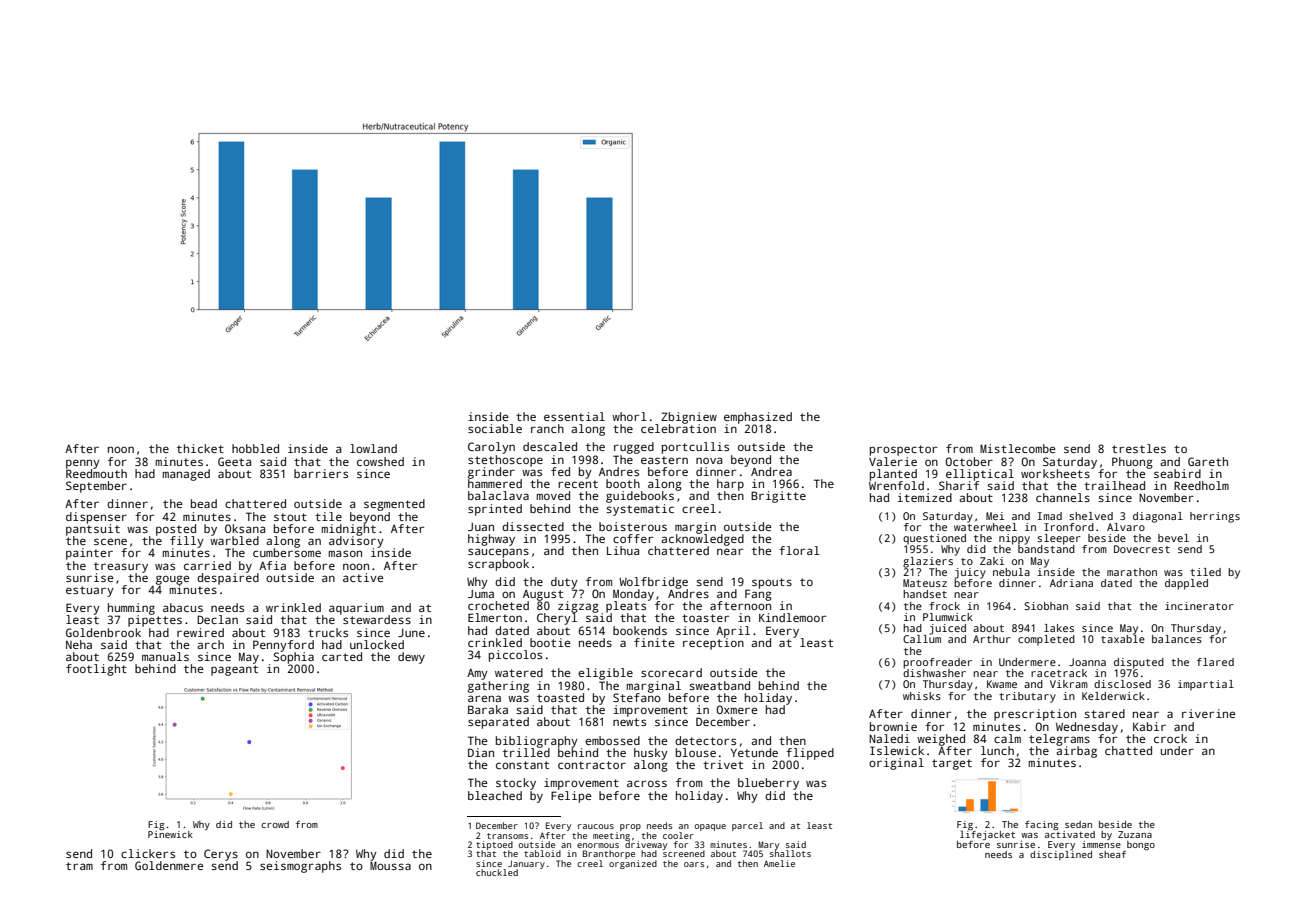  Describe the element at coordinates (1139, 448) in the screenshot. I see `trestles` at that location.
